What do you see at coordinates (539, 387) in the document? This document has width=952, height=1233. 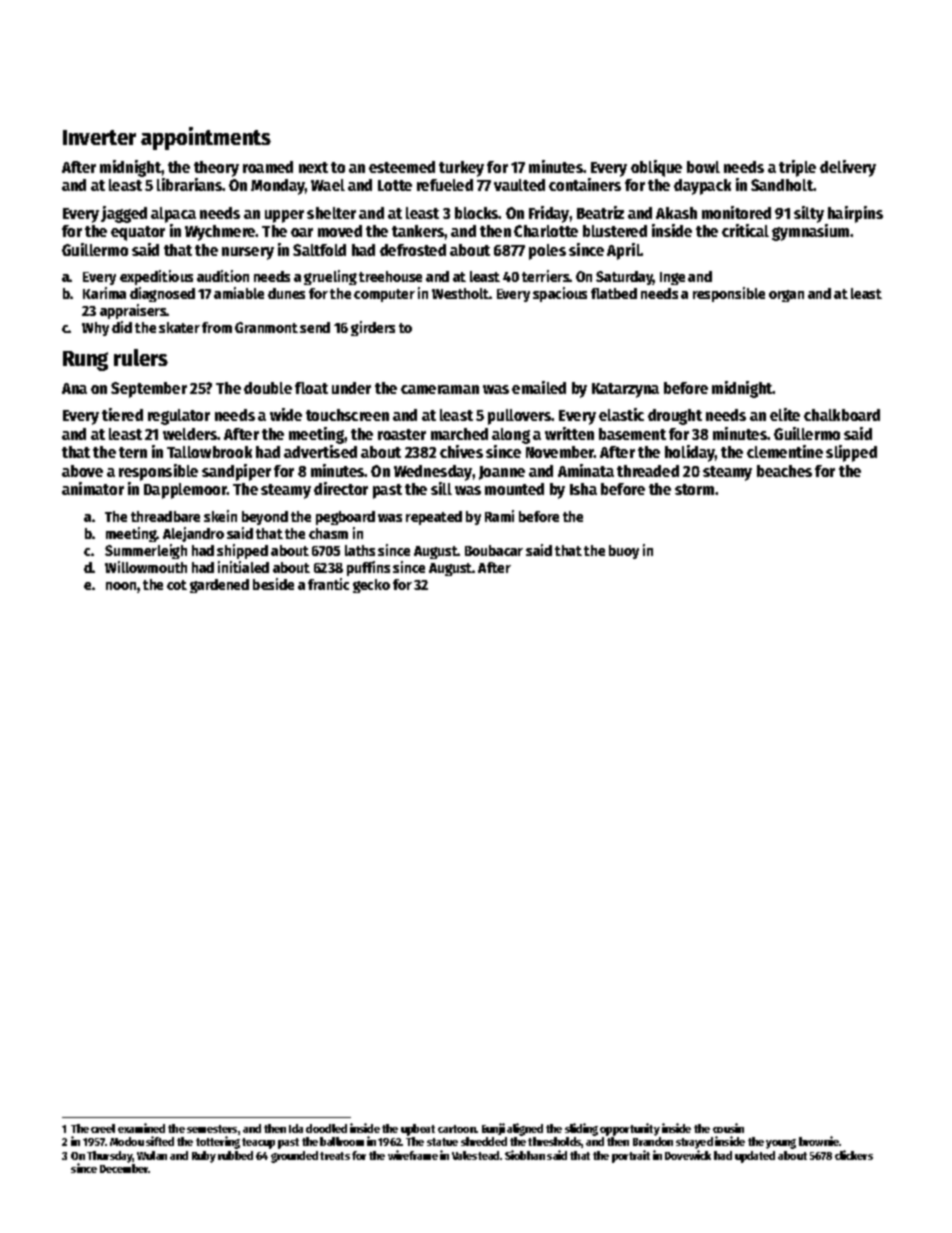 I see `emailed` at bounding box center [539, 387].
